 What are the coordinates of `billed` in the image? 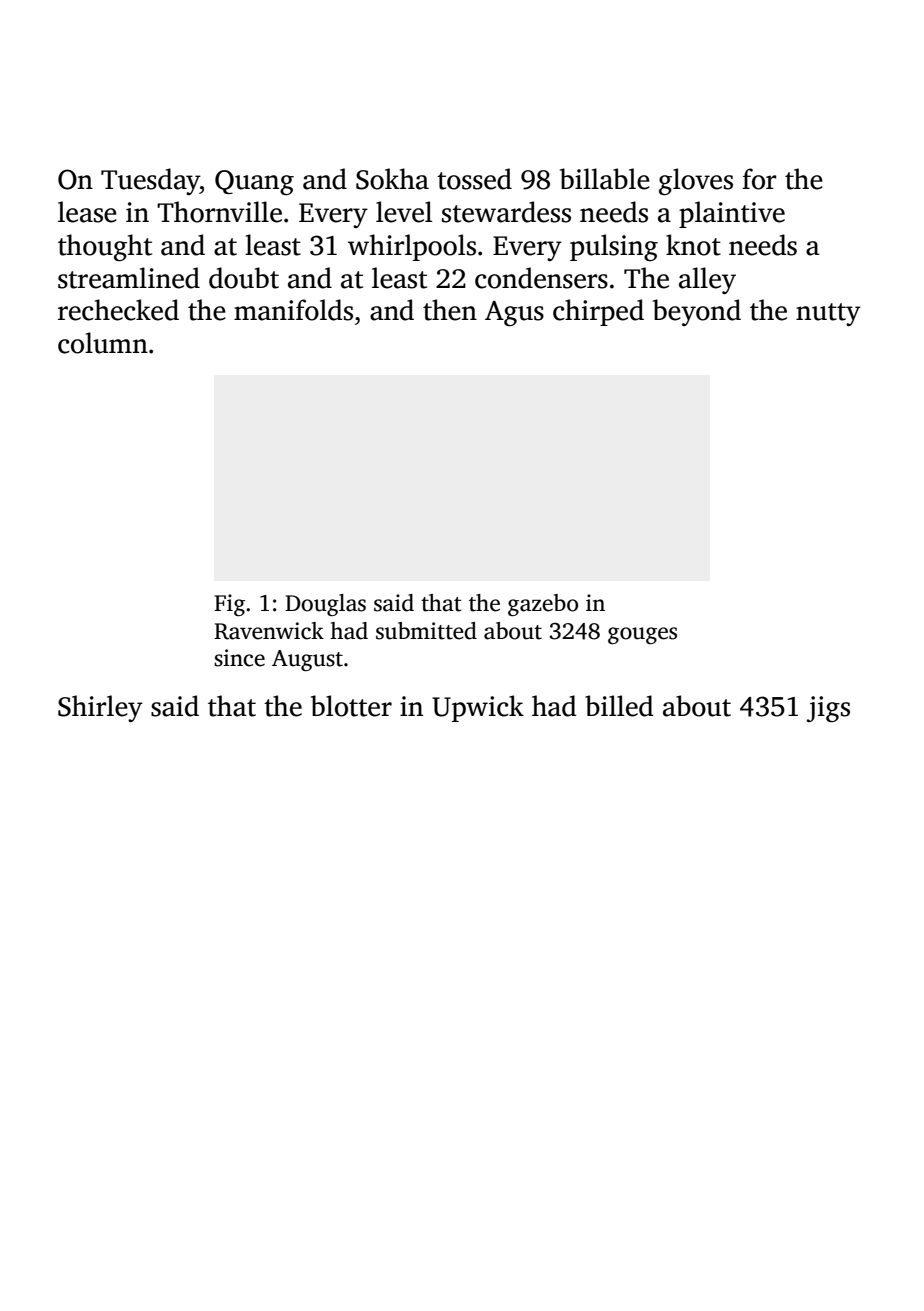 It's located at (619, 706).
